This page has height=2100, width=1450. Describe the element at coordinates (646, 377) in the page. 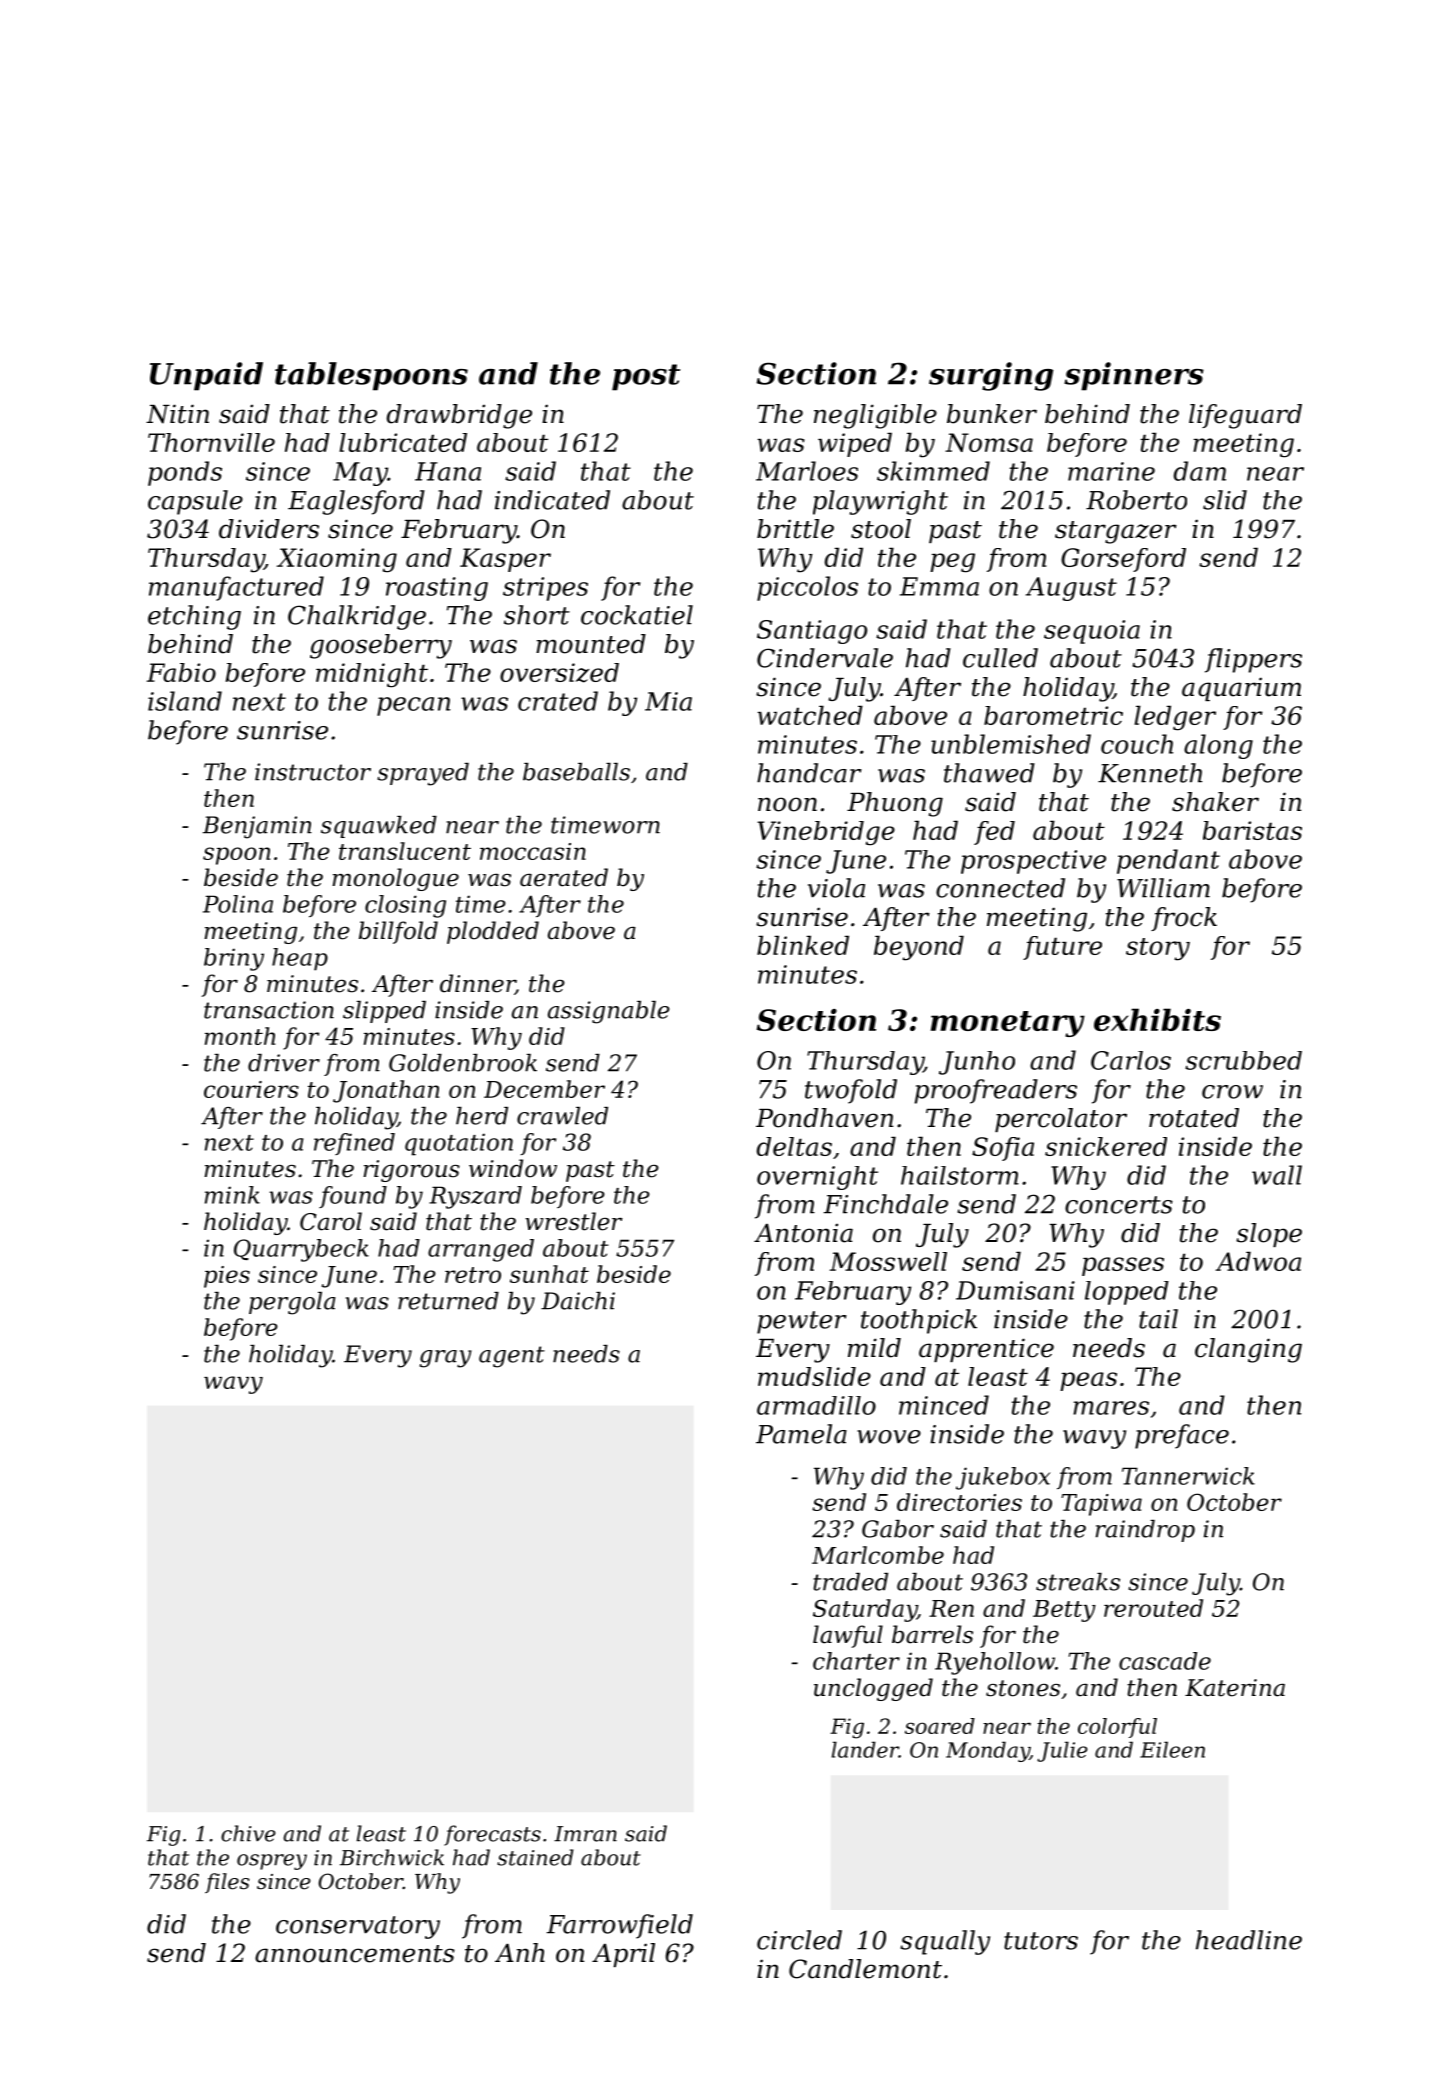

I see `post` at that location.
